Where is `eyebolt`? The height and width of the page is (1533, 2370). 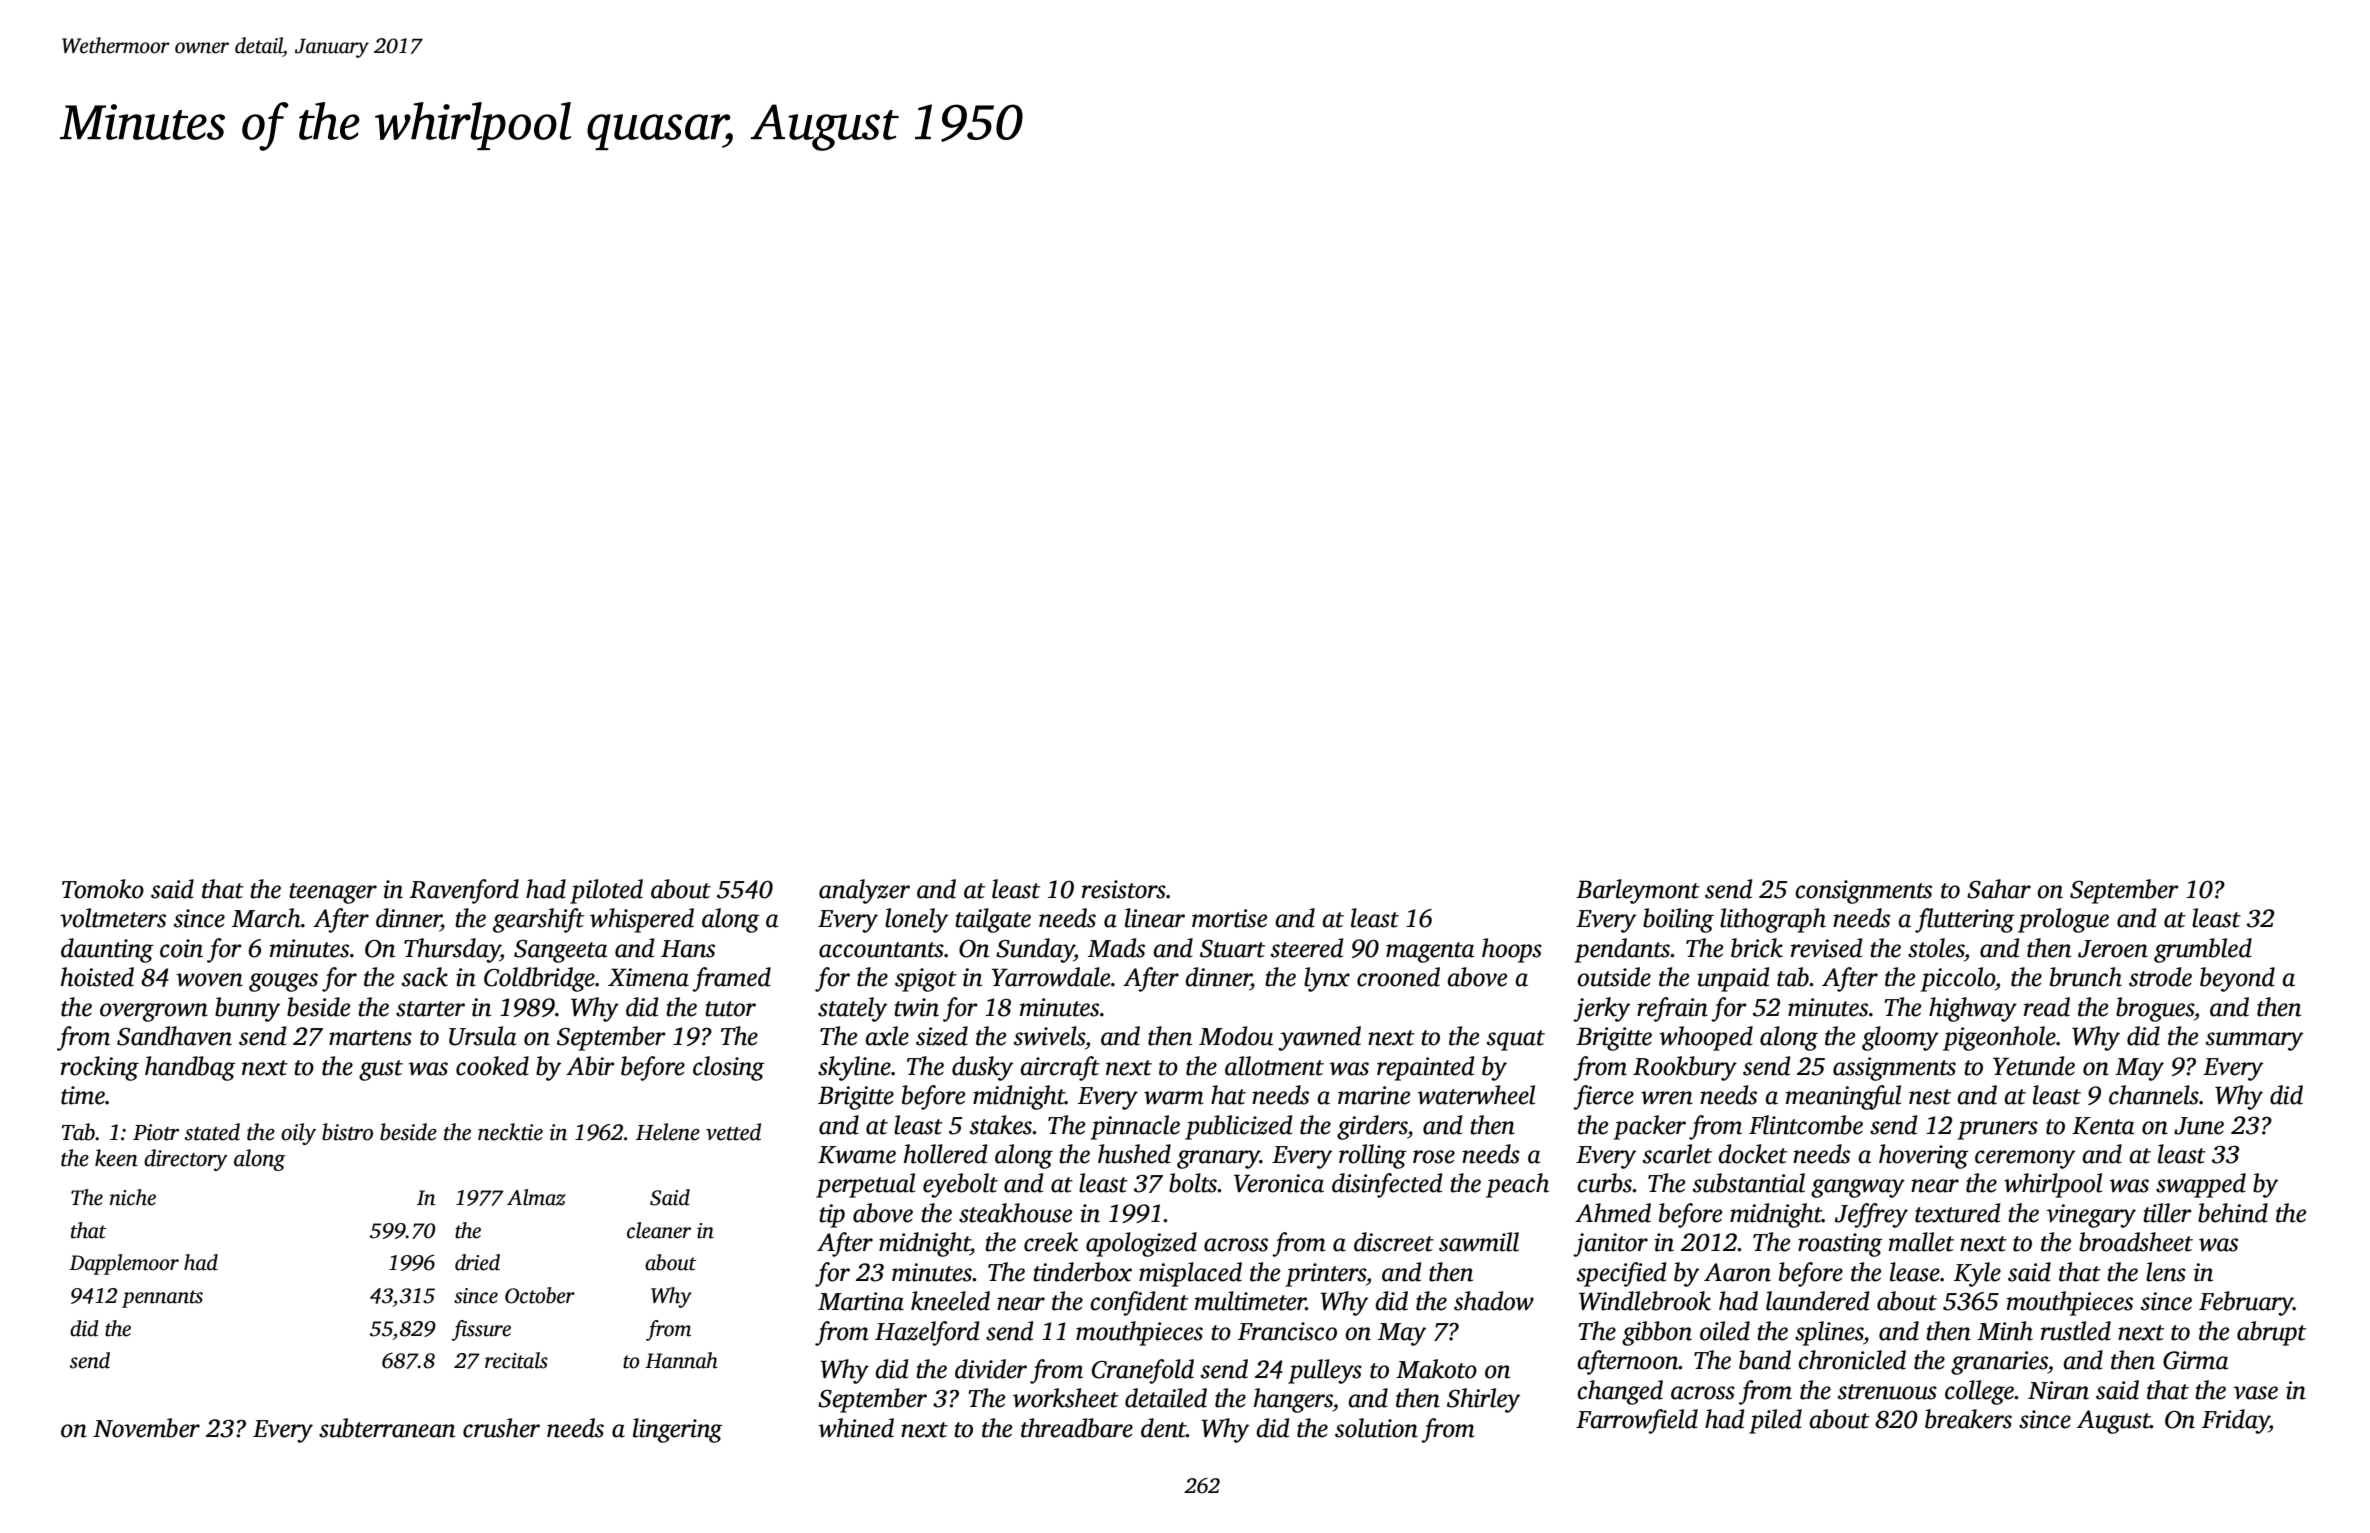
eyebolt is located at coordinates (960, 1185).
